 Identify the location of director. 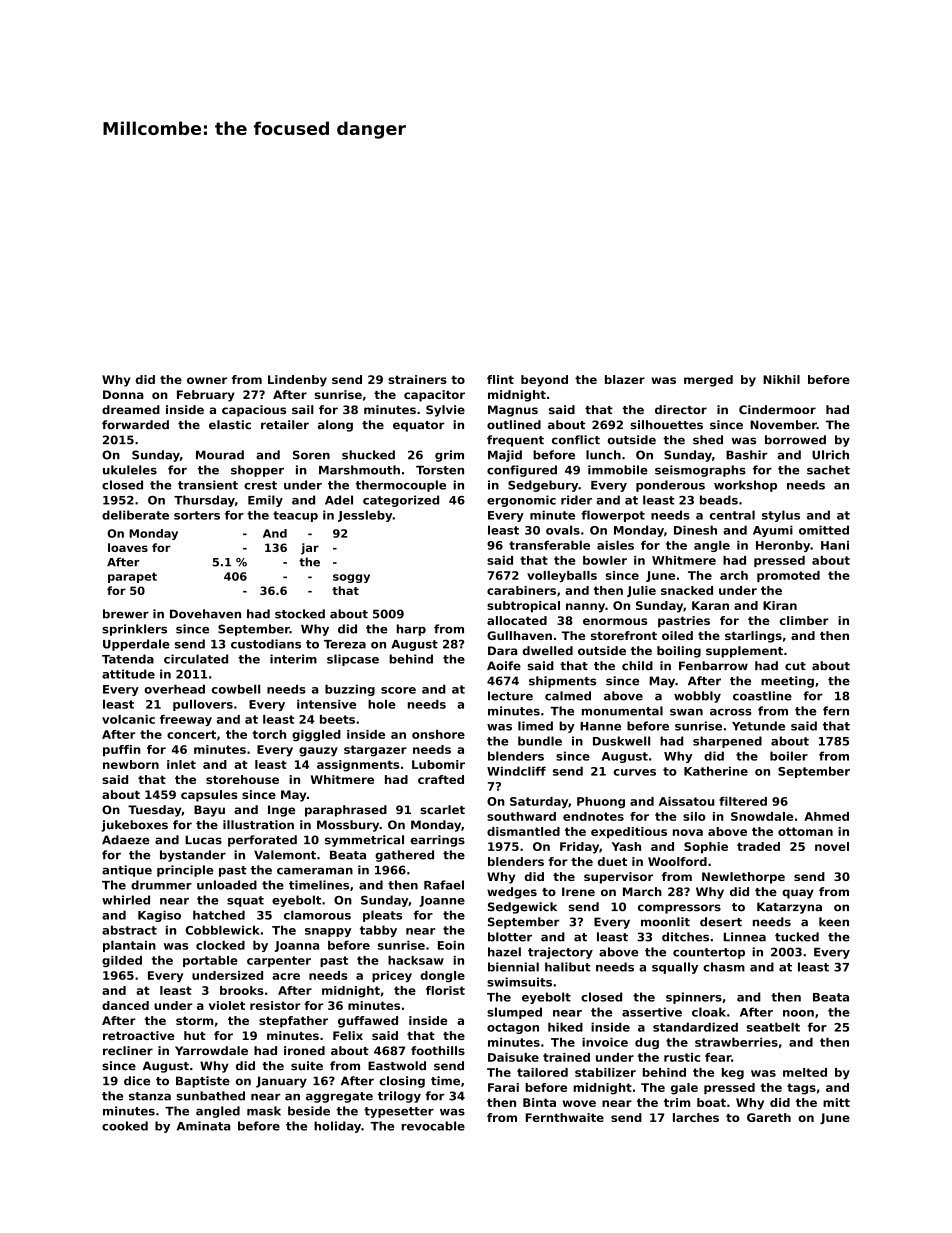
(681, 409).
